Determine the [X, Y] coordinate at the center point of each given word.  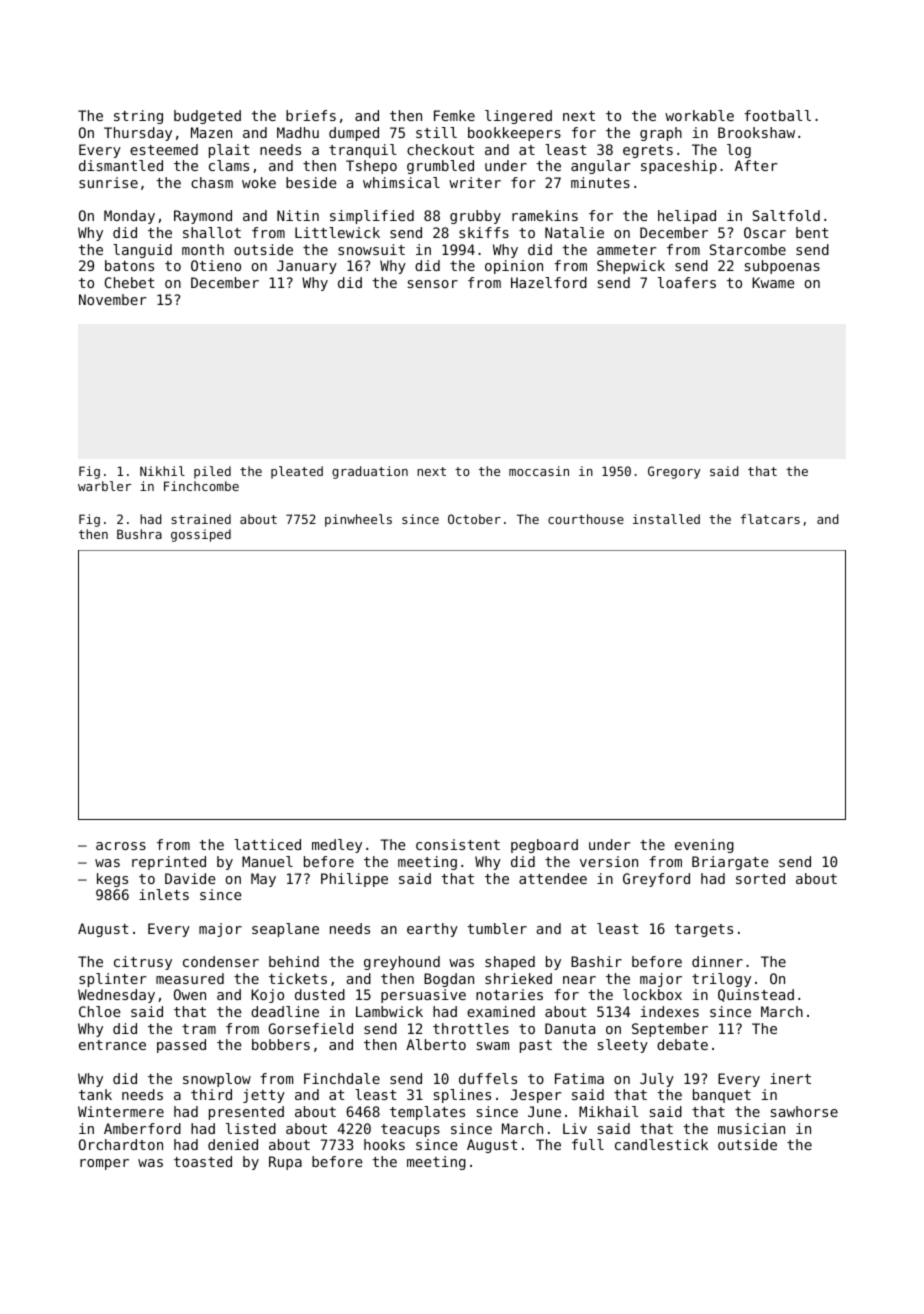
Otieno [216, 265]
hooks [384, 1144]
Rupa [285, 1163]
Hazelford [549, 282]
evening [704, 846]
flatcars [770, 519]
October [474, 519]
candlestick [661, 1144]
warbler [104, 486]
